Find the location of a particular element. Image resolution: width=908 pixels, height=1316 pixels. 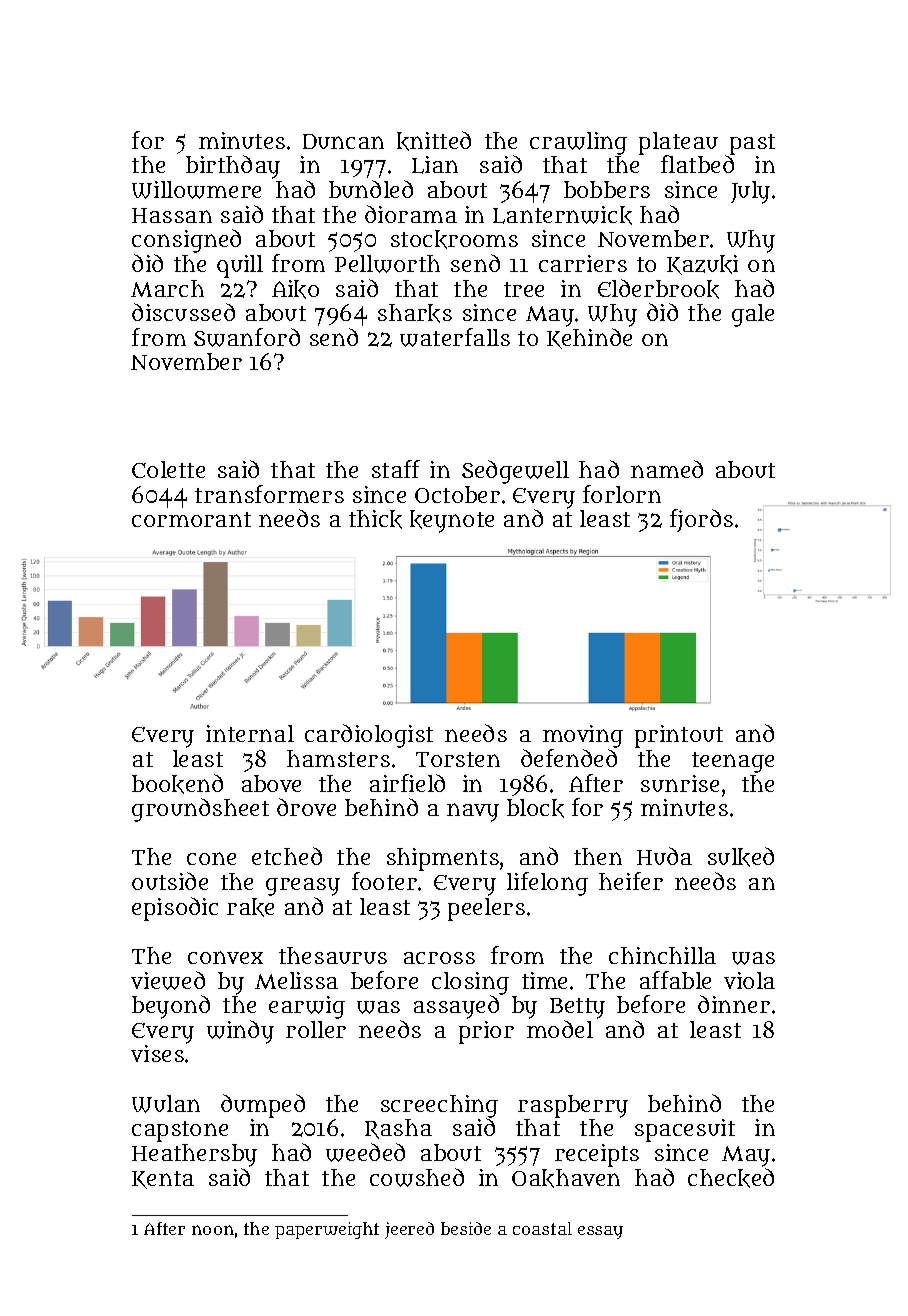

bookend is located at coordinates (177, 784).
